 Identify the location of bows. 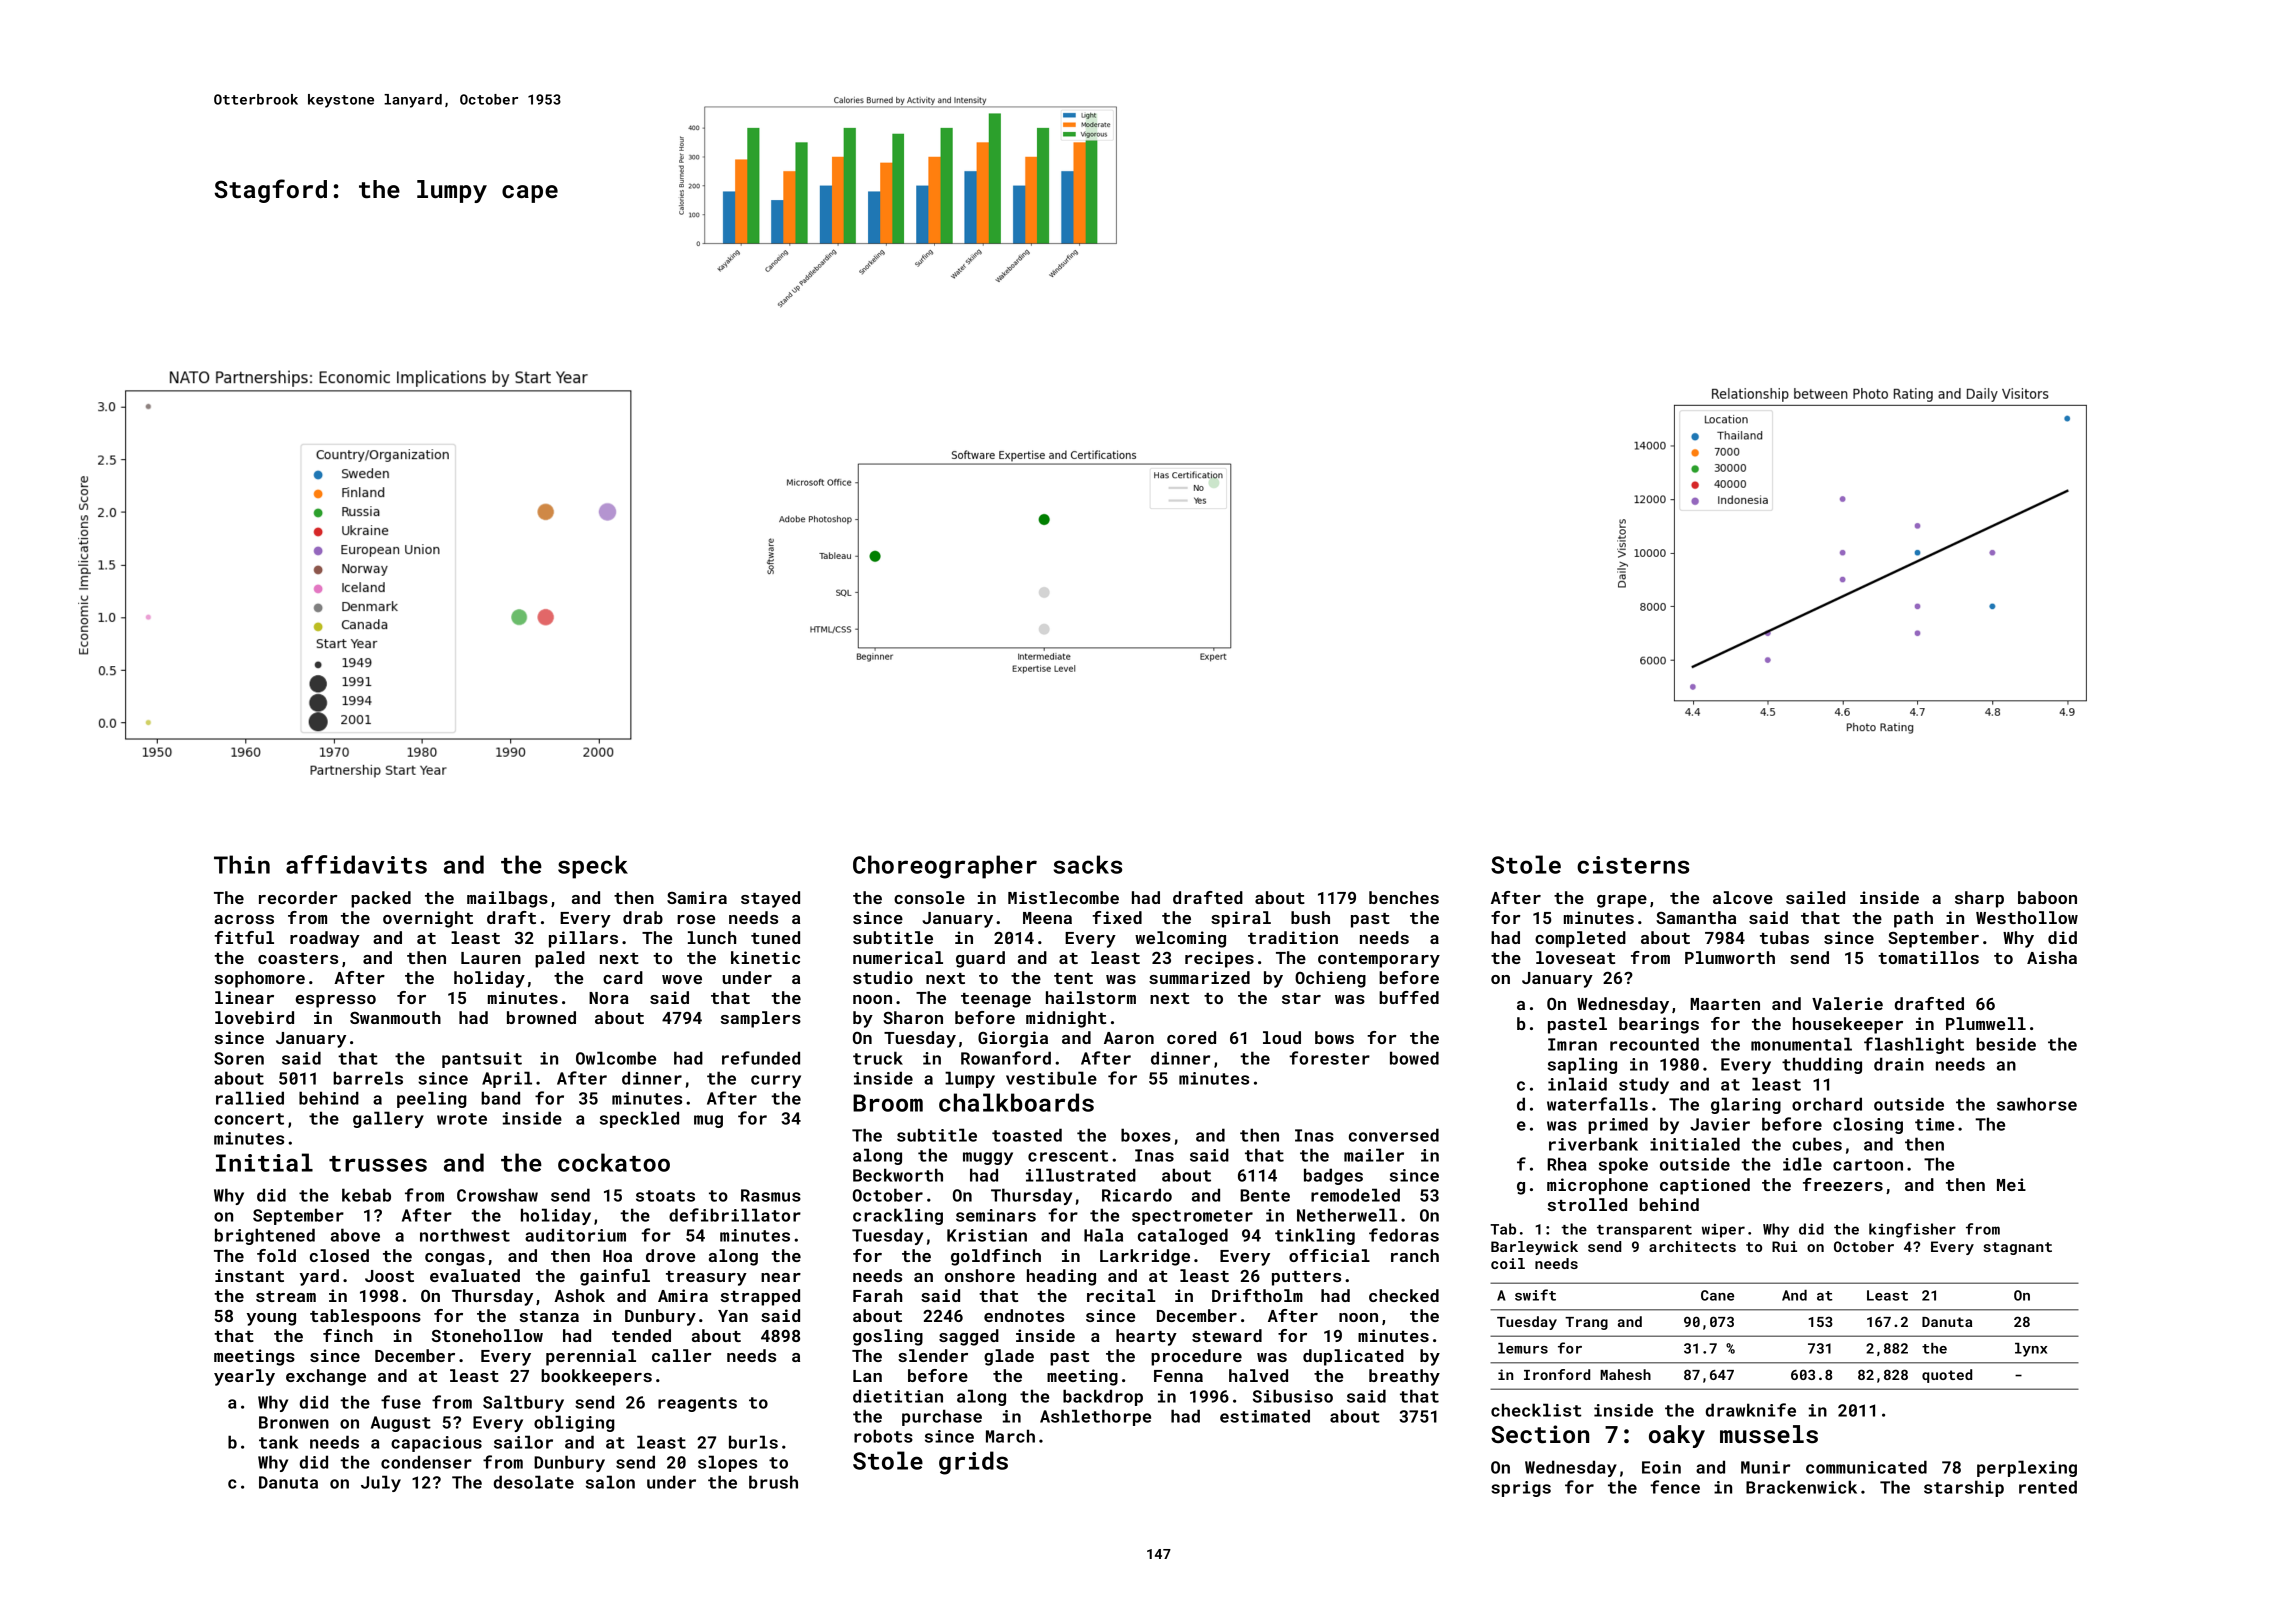
(1334, 1037).
